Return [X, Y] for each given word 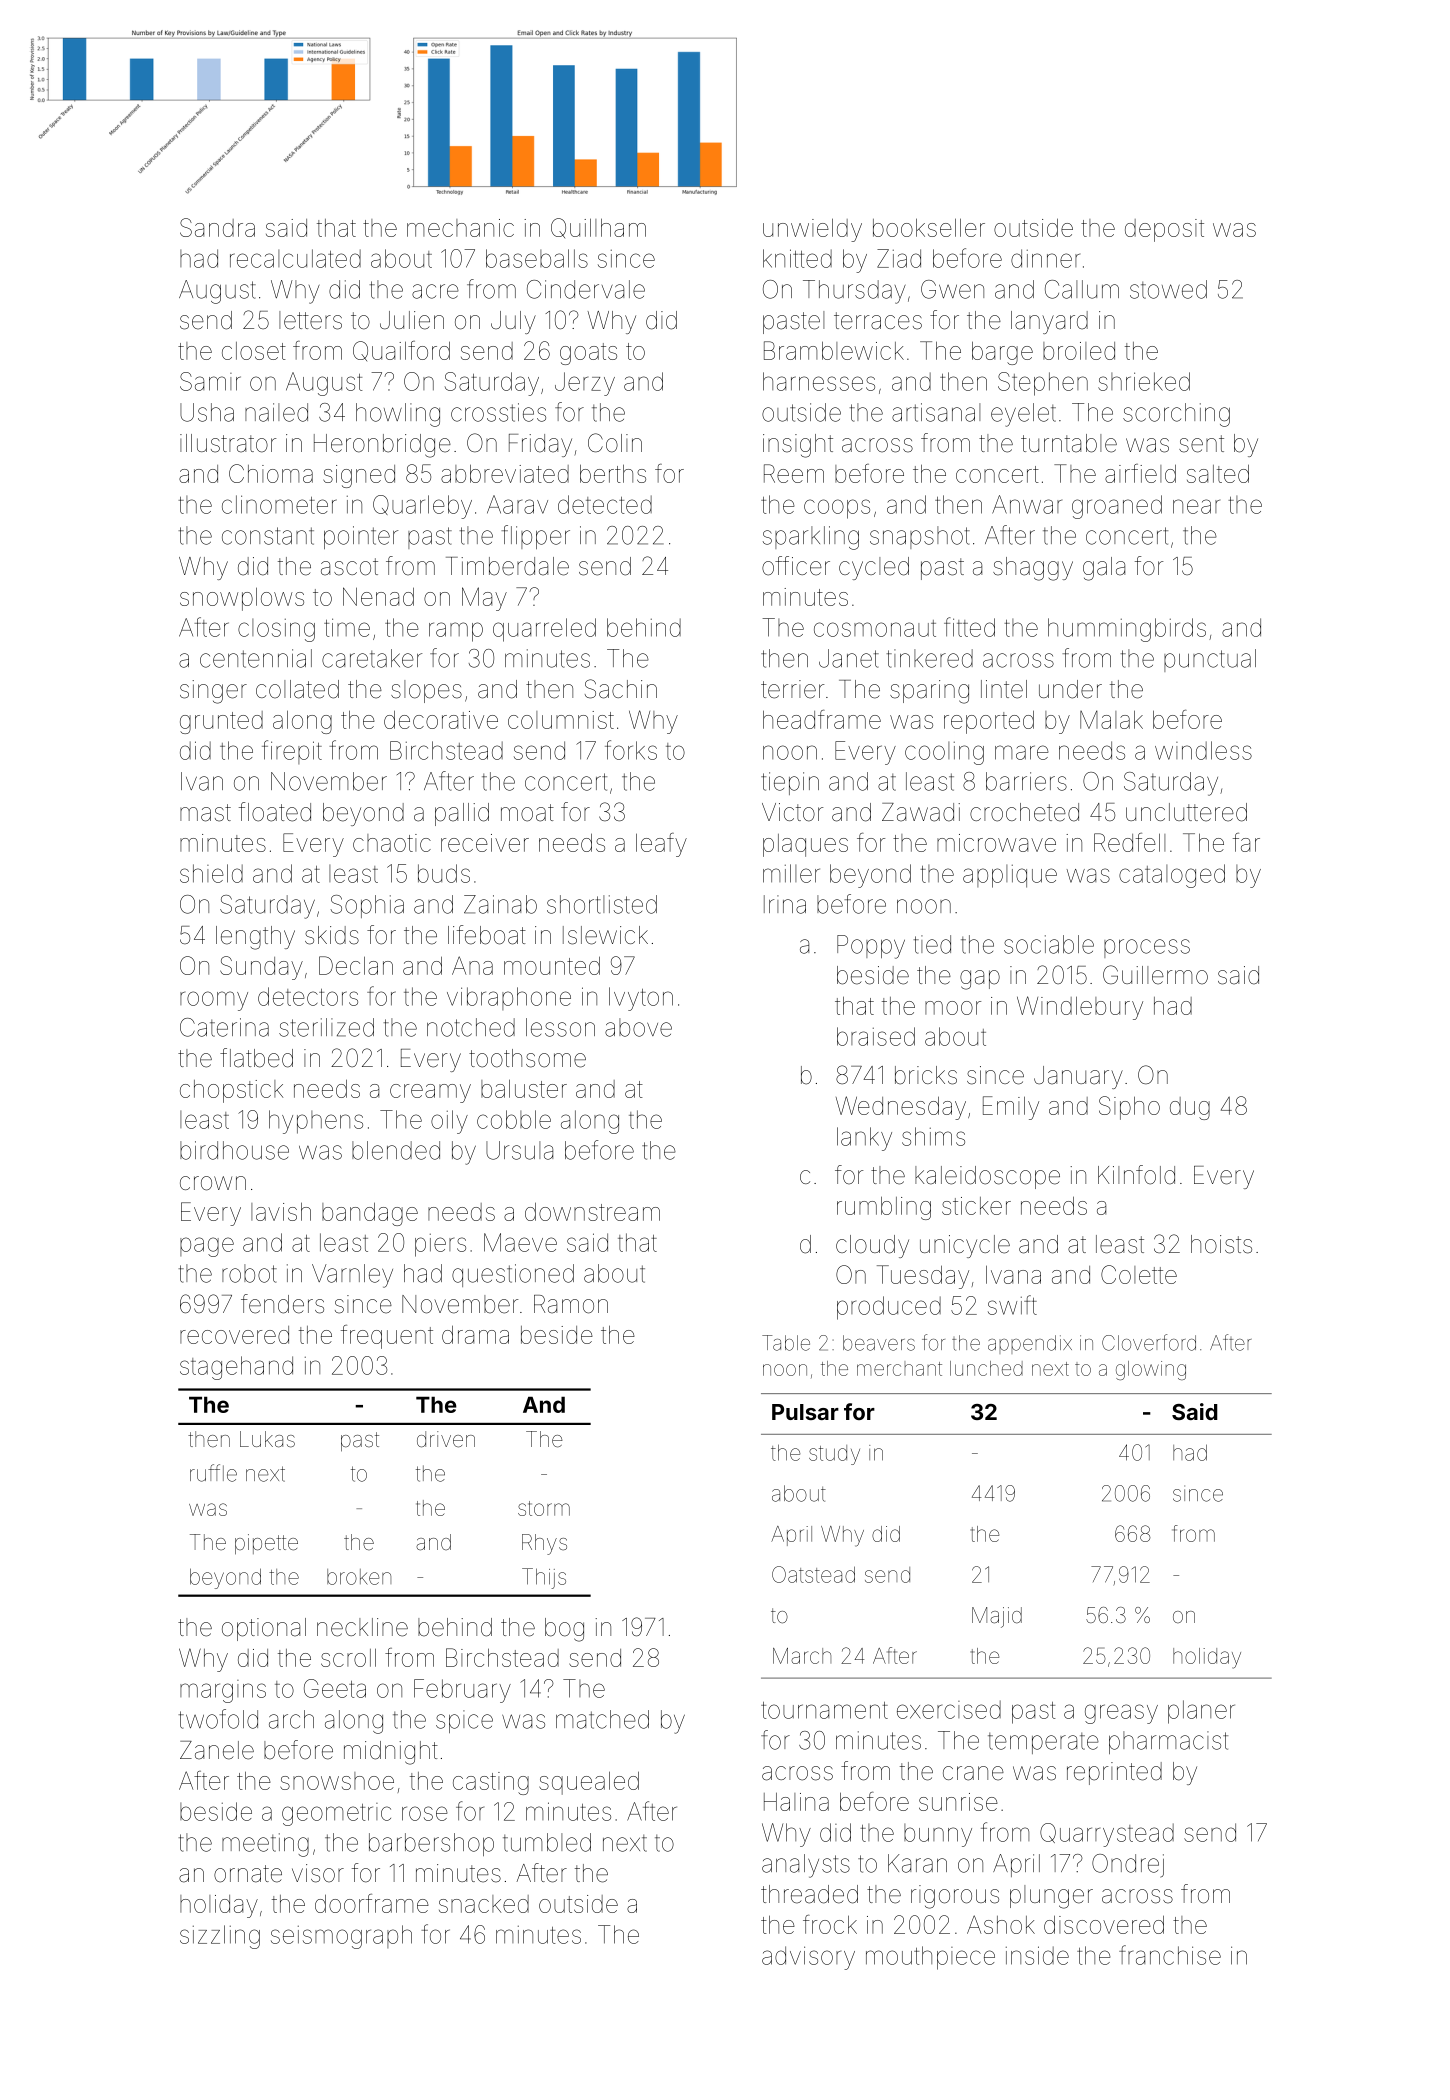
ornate [248, 1874]
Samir [210, 381]
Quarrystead [1107, 1835]
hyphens [316, 1122]
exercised [949, 1710]
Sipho [1129, 1108]
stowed [1168, 289]
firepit [292, 752]
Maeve [520, 1242]
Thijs [544, 1578]
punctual [1210, 660]
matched [602, 1719]
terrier [792, 689]
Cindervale [586, 289]
